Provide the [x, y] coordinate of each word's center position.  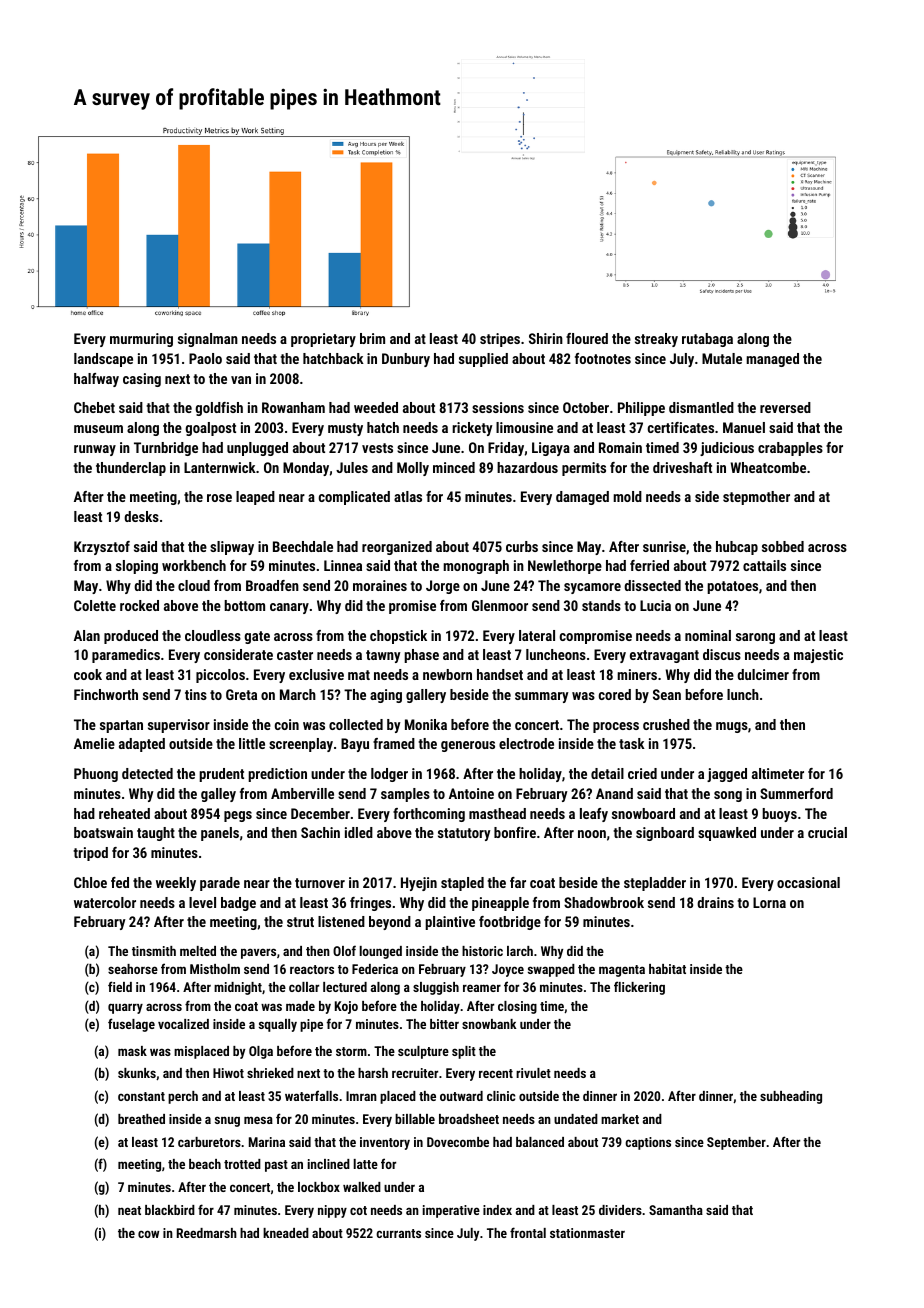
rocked [139, 605]
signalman [208, 340]
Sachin [320, 832]
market [620, 1119]
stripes [500, 340]
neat [129, 1210]
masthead [497, 813]
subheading [791, 1097]
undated [576, 1119]
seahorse [133, 969]
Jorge [443, 587]
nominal [708, 635]
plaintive [450, 923]
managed [772, 360]
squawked [727, 834]
